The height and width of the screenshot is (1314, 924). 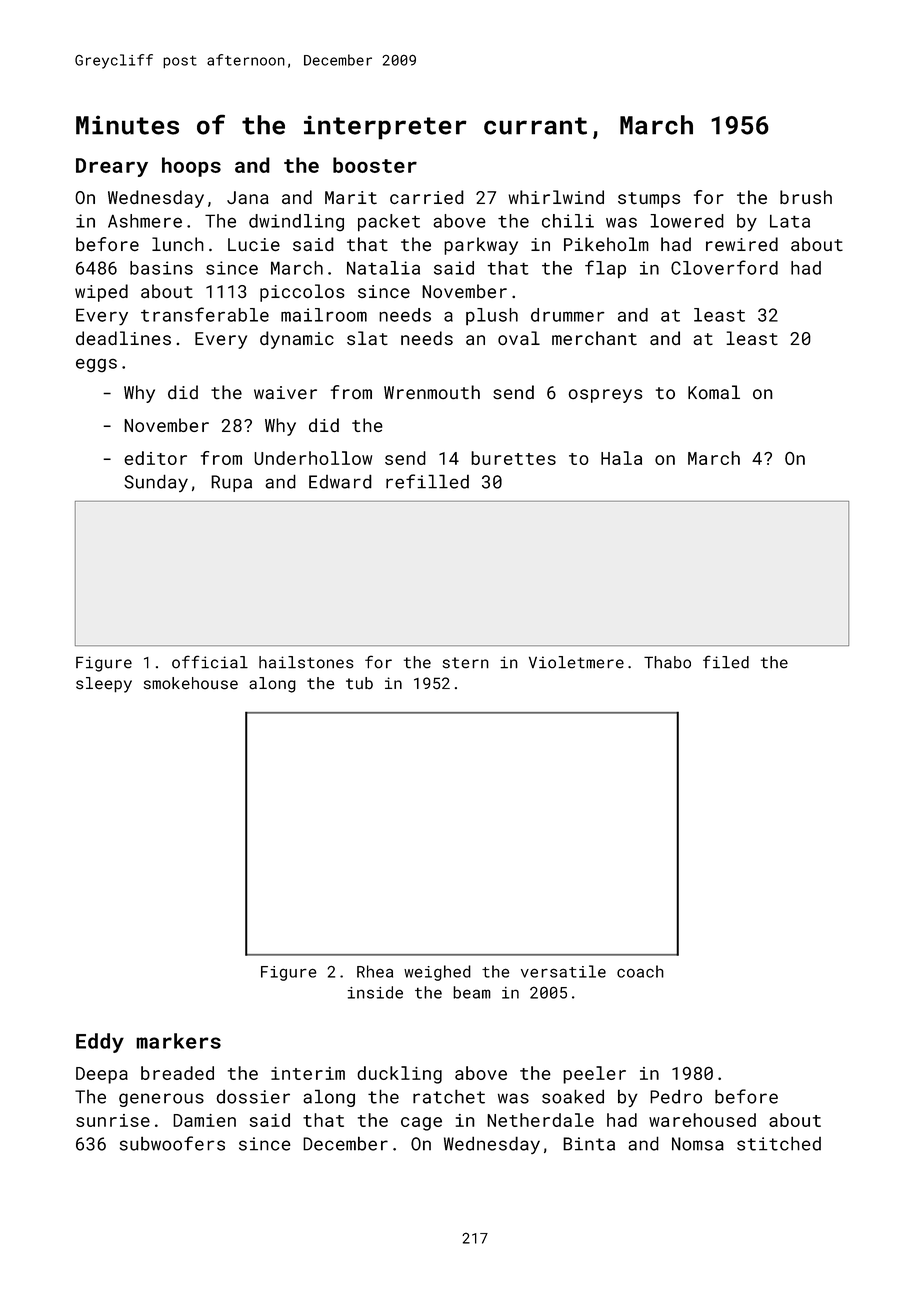 What do you see at coordinates (519, 338) in the screenshot?
I see `oval` at bounding box center [519, 338].
